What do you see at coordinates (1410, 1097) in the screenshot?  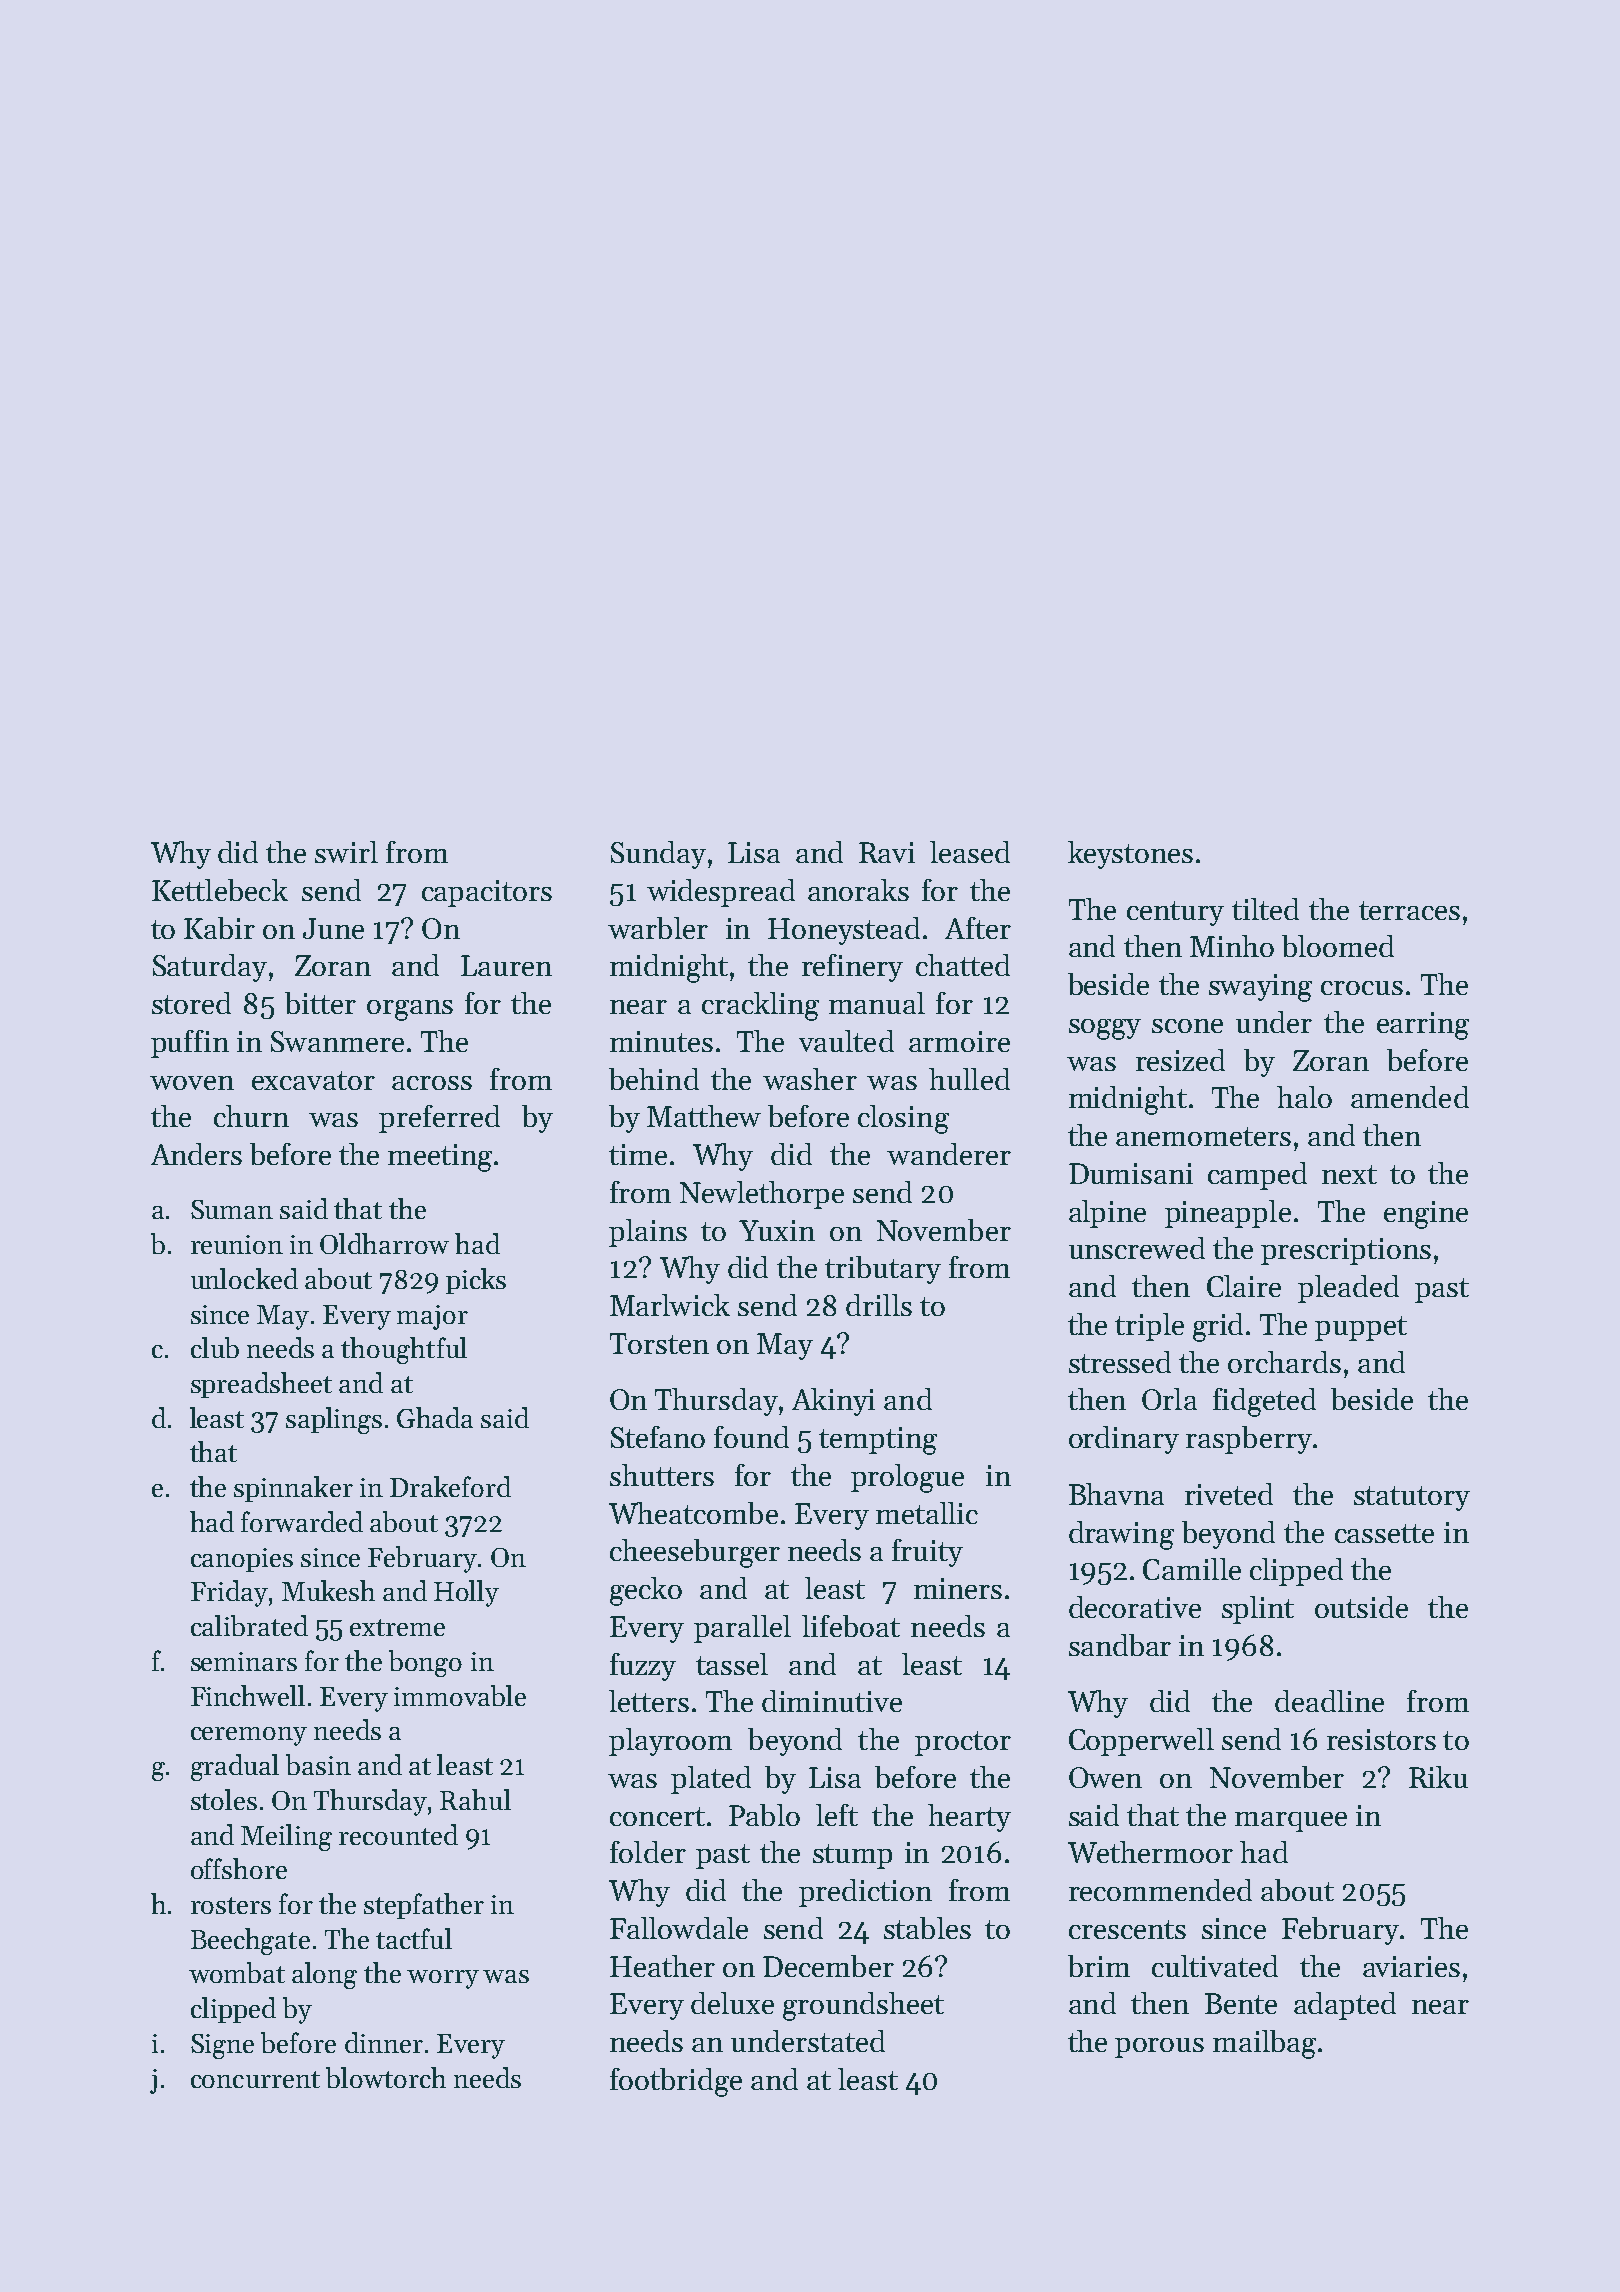 I see `amended` at bounding box center [1410, 1097].
